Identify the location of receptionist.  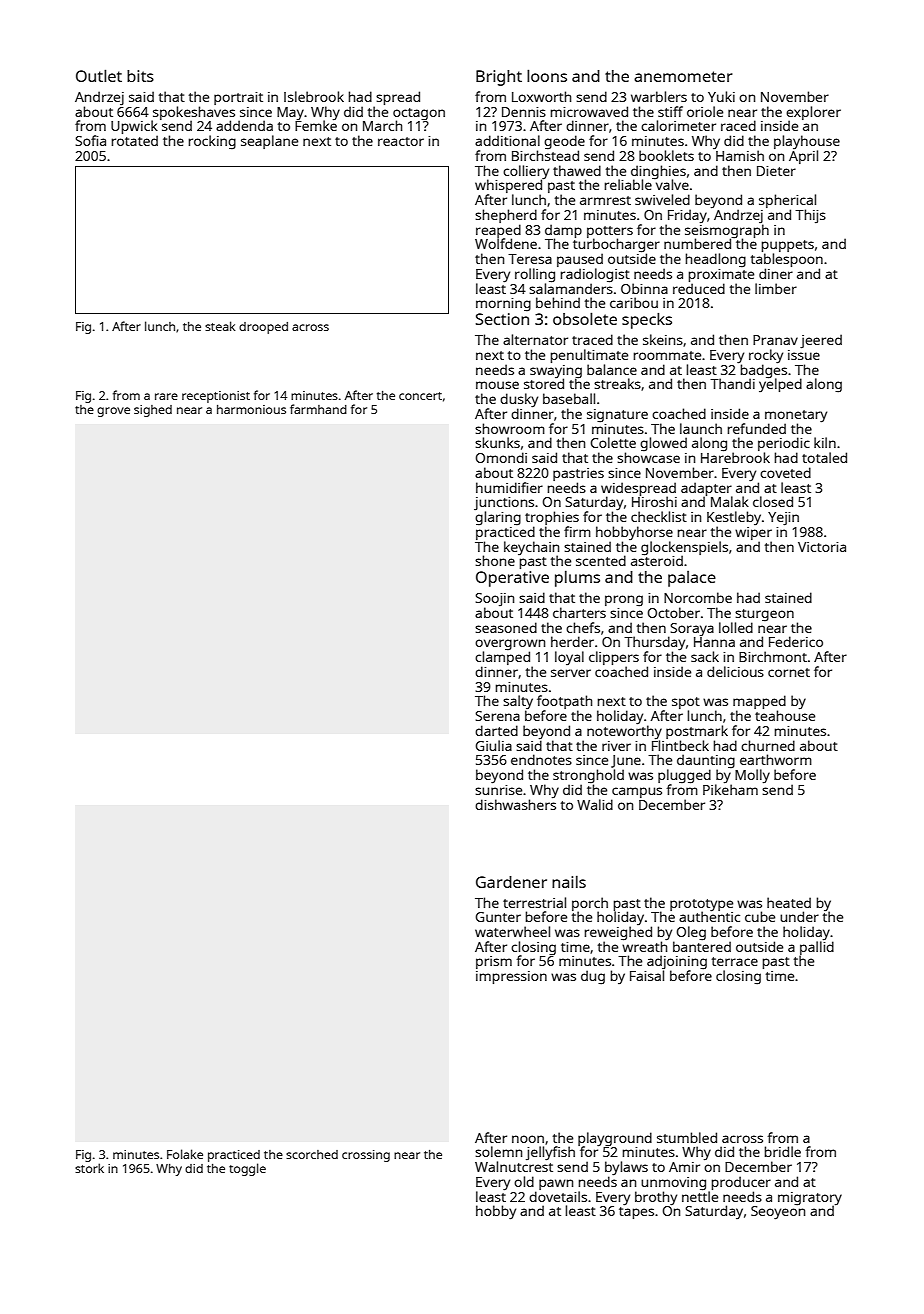
(216, 397).
